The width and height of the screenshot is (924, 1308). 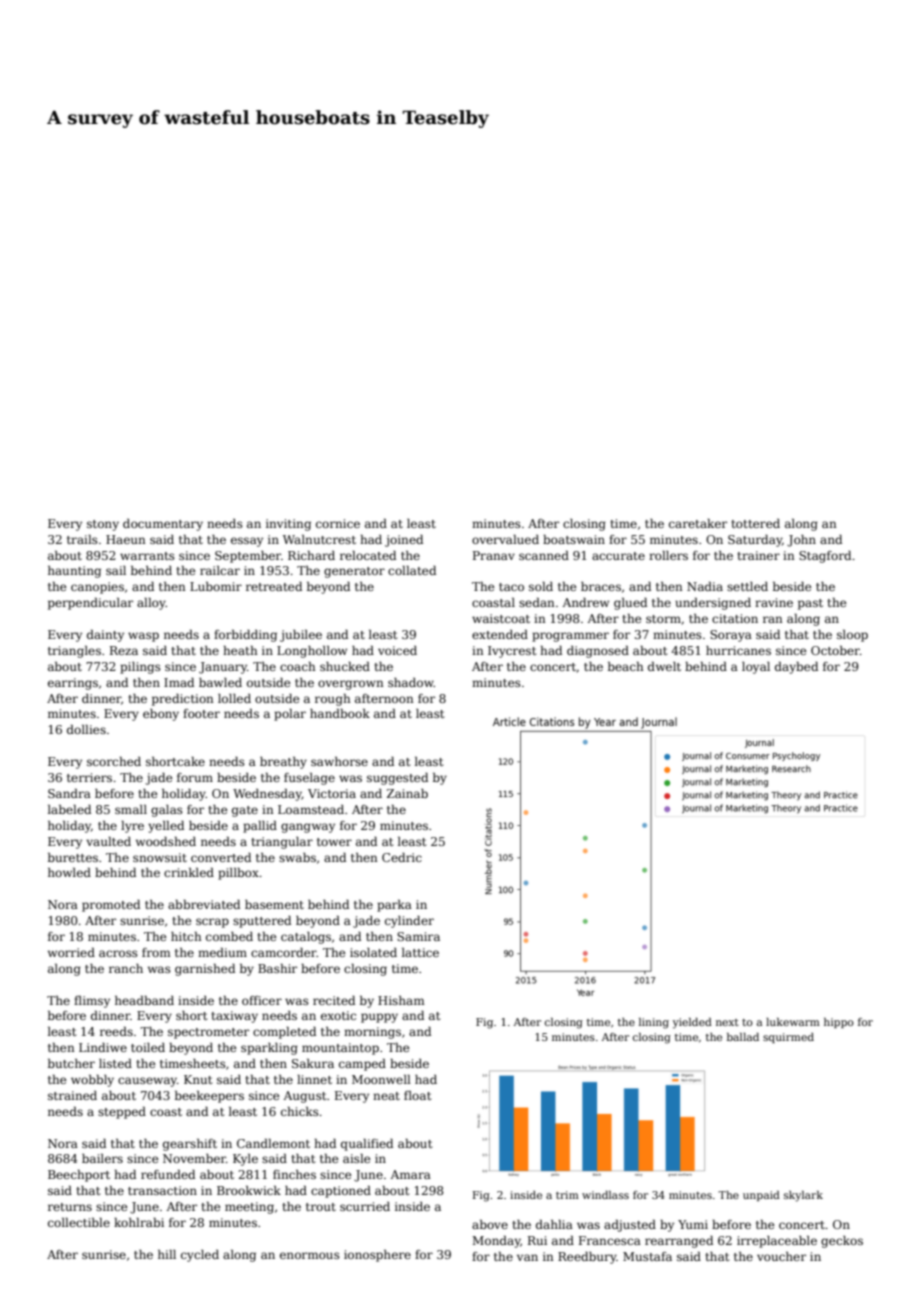 What do you see at coordinates (664, 666) in the screenshot?
I see `dwelt` at bounding box center [664, 666].
